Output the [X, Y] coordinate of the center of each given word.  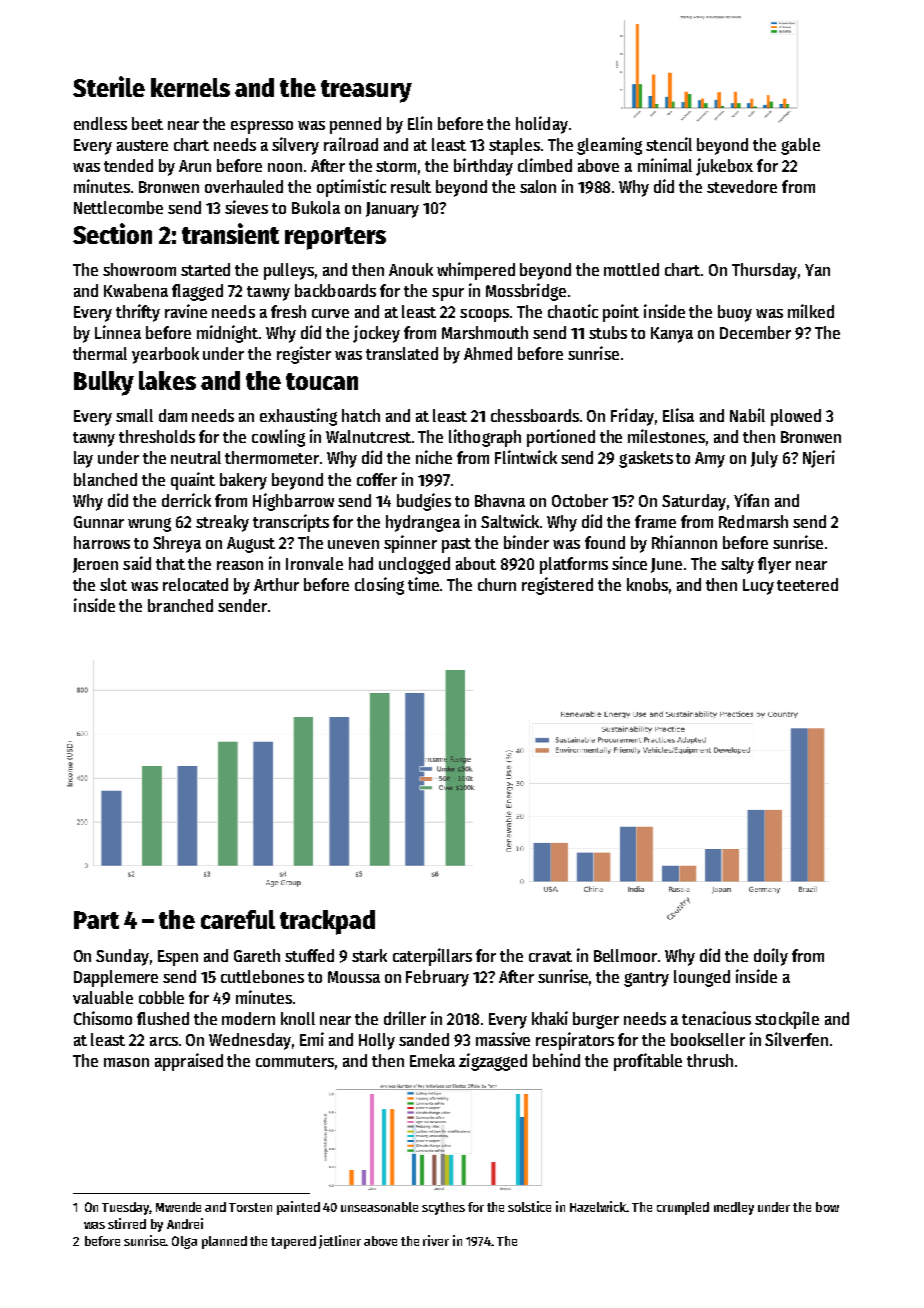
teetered [807, 584]
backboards [335, 290]
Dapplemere [116, 978]
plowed [796, 417]
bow [827, 1207]
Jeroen [95, 565]
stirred [127, 1223]
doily [771, 957]
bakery [243, 481]
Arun [195, 166]
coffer [377, 479]
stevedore [742, 186]
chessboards [535, 415]
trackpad [327, 922]
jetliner [340, 1242]
